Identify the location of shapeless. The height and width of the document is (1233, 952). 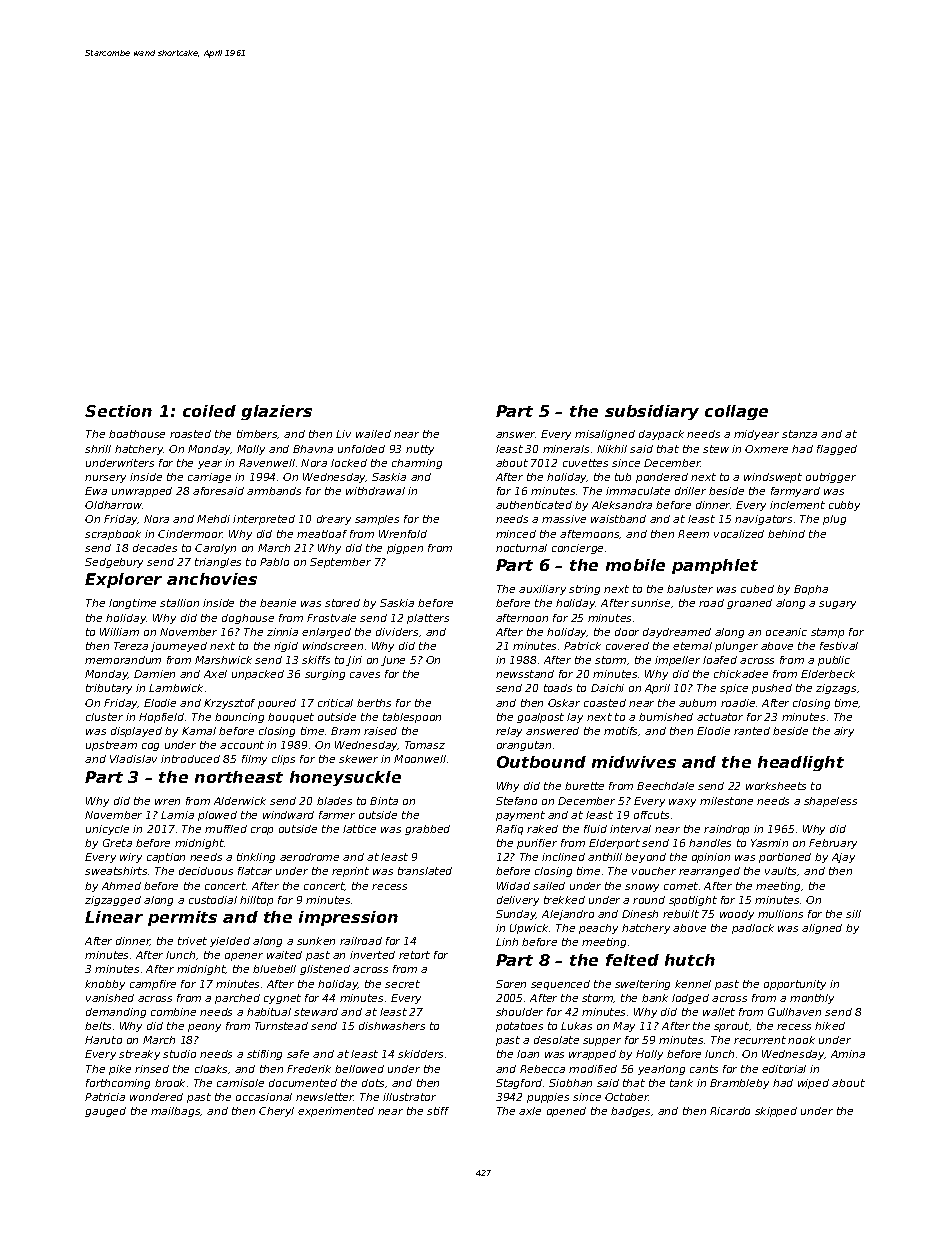
(830, 802).
